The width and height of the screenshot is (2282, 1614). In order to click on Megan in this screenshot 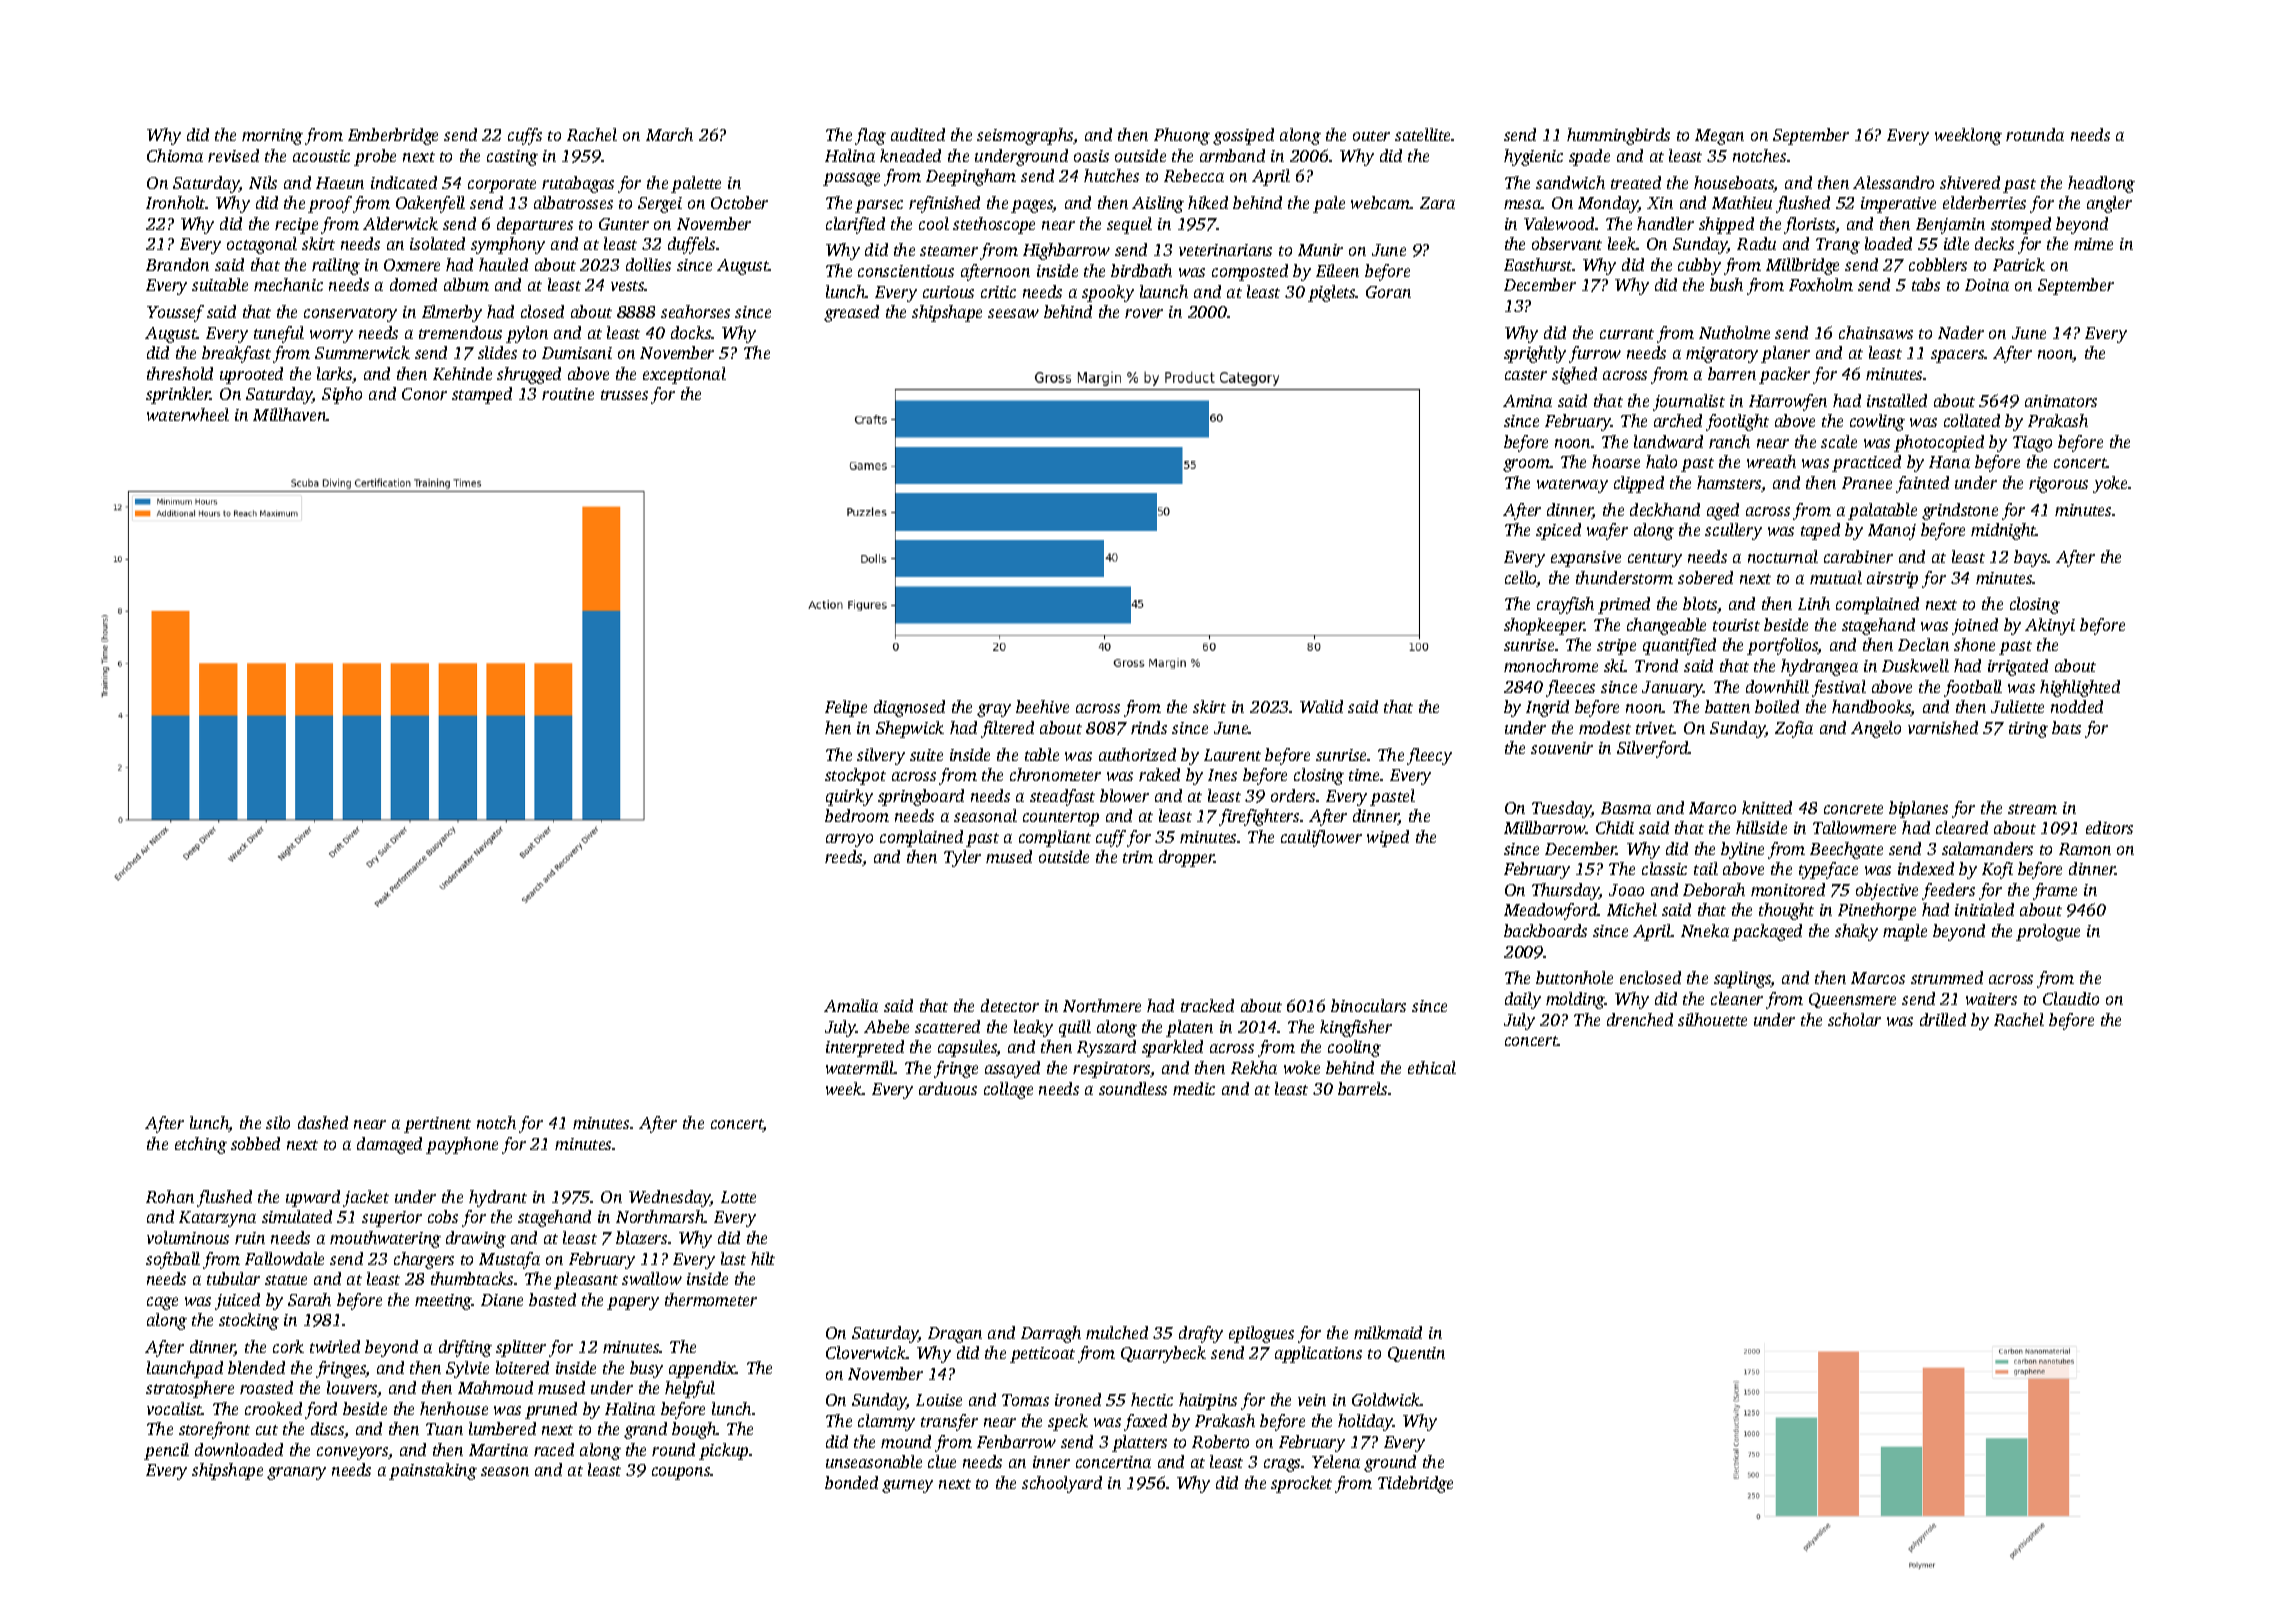, I will do `click(1719, 137)`.
